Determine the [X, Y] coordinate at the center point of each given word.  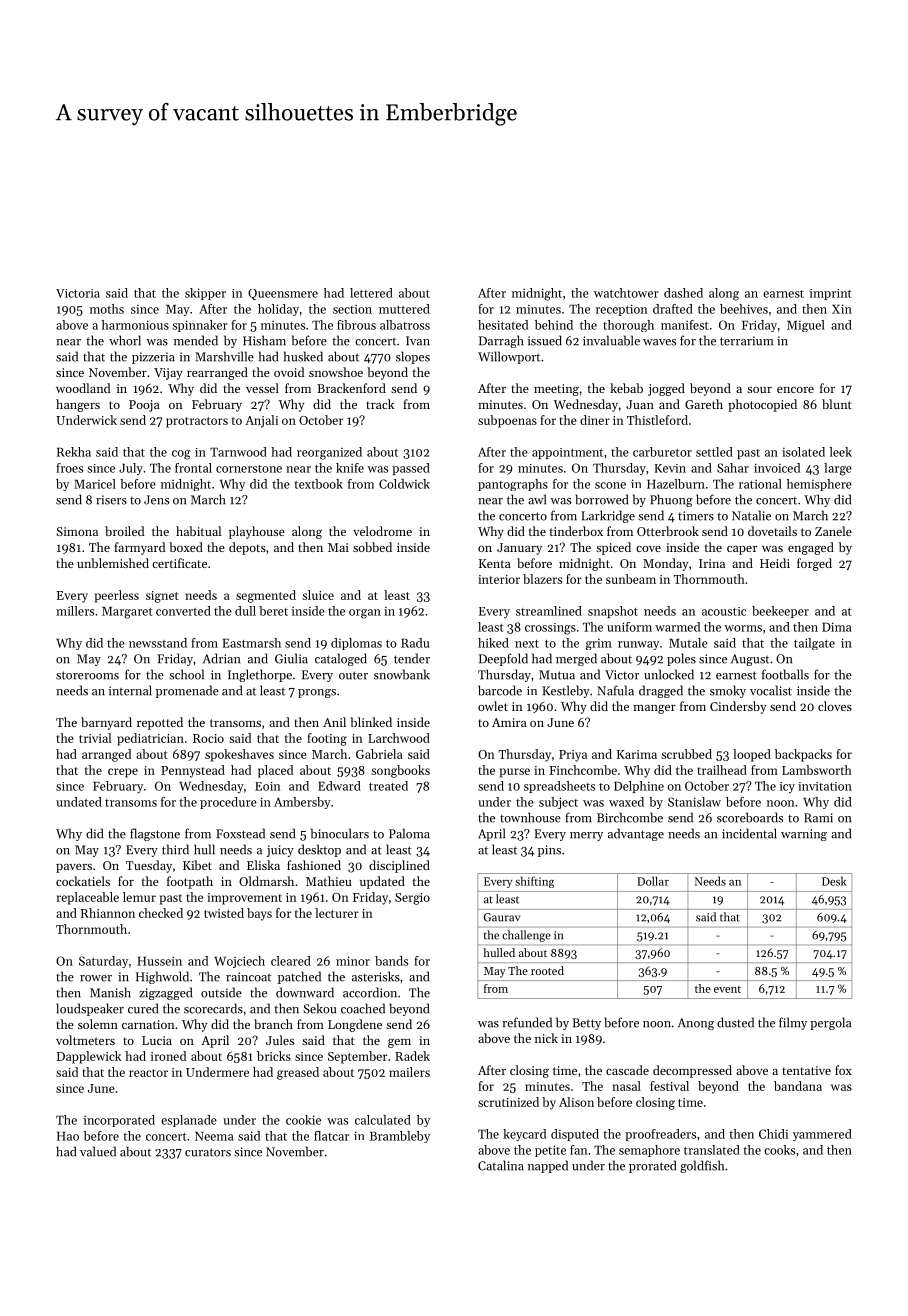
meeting [556, 390]
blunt [837, 404]
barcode [500, 690]
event [727, 989]
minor [353, 961]
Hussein [159, 961]
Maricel [95, 484]
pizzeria [153, 358]
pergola [830, 1023]
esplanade [189, 1121]
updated [382, 882]
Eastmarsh [251, 643]
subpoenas [507, 421]
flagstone [155, 834]
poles [681, 659]
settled [714, 452]
